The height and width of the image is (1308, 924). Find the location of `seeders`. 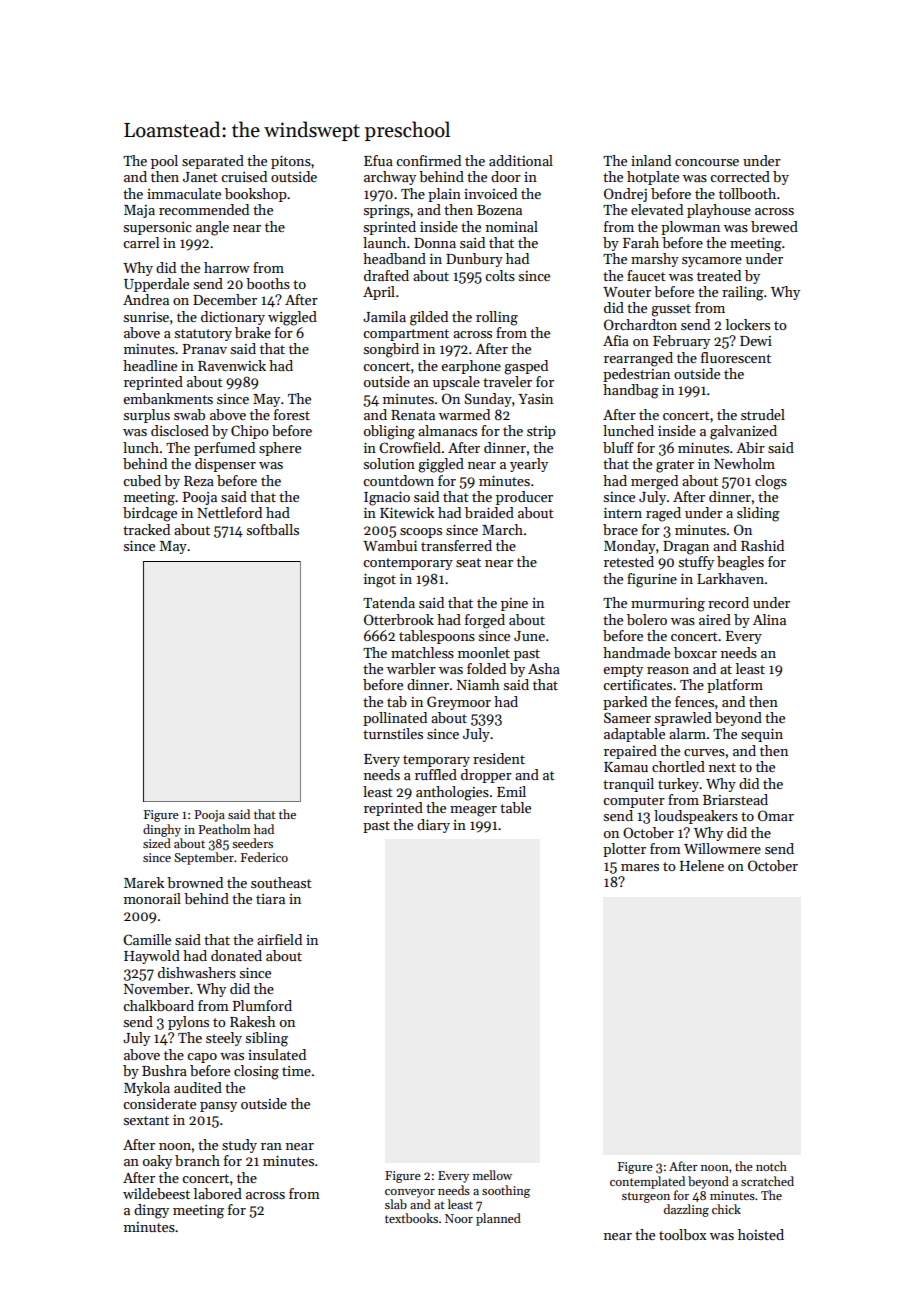

seeders is located at coordinates (252, 843).
